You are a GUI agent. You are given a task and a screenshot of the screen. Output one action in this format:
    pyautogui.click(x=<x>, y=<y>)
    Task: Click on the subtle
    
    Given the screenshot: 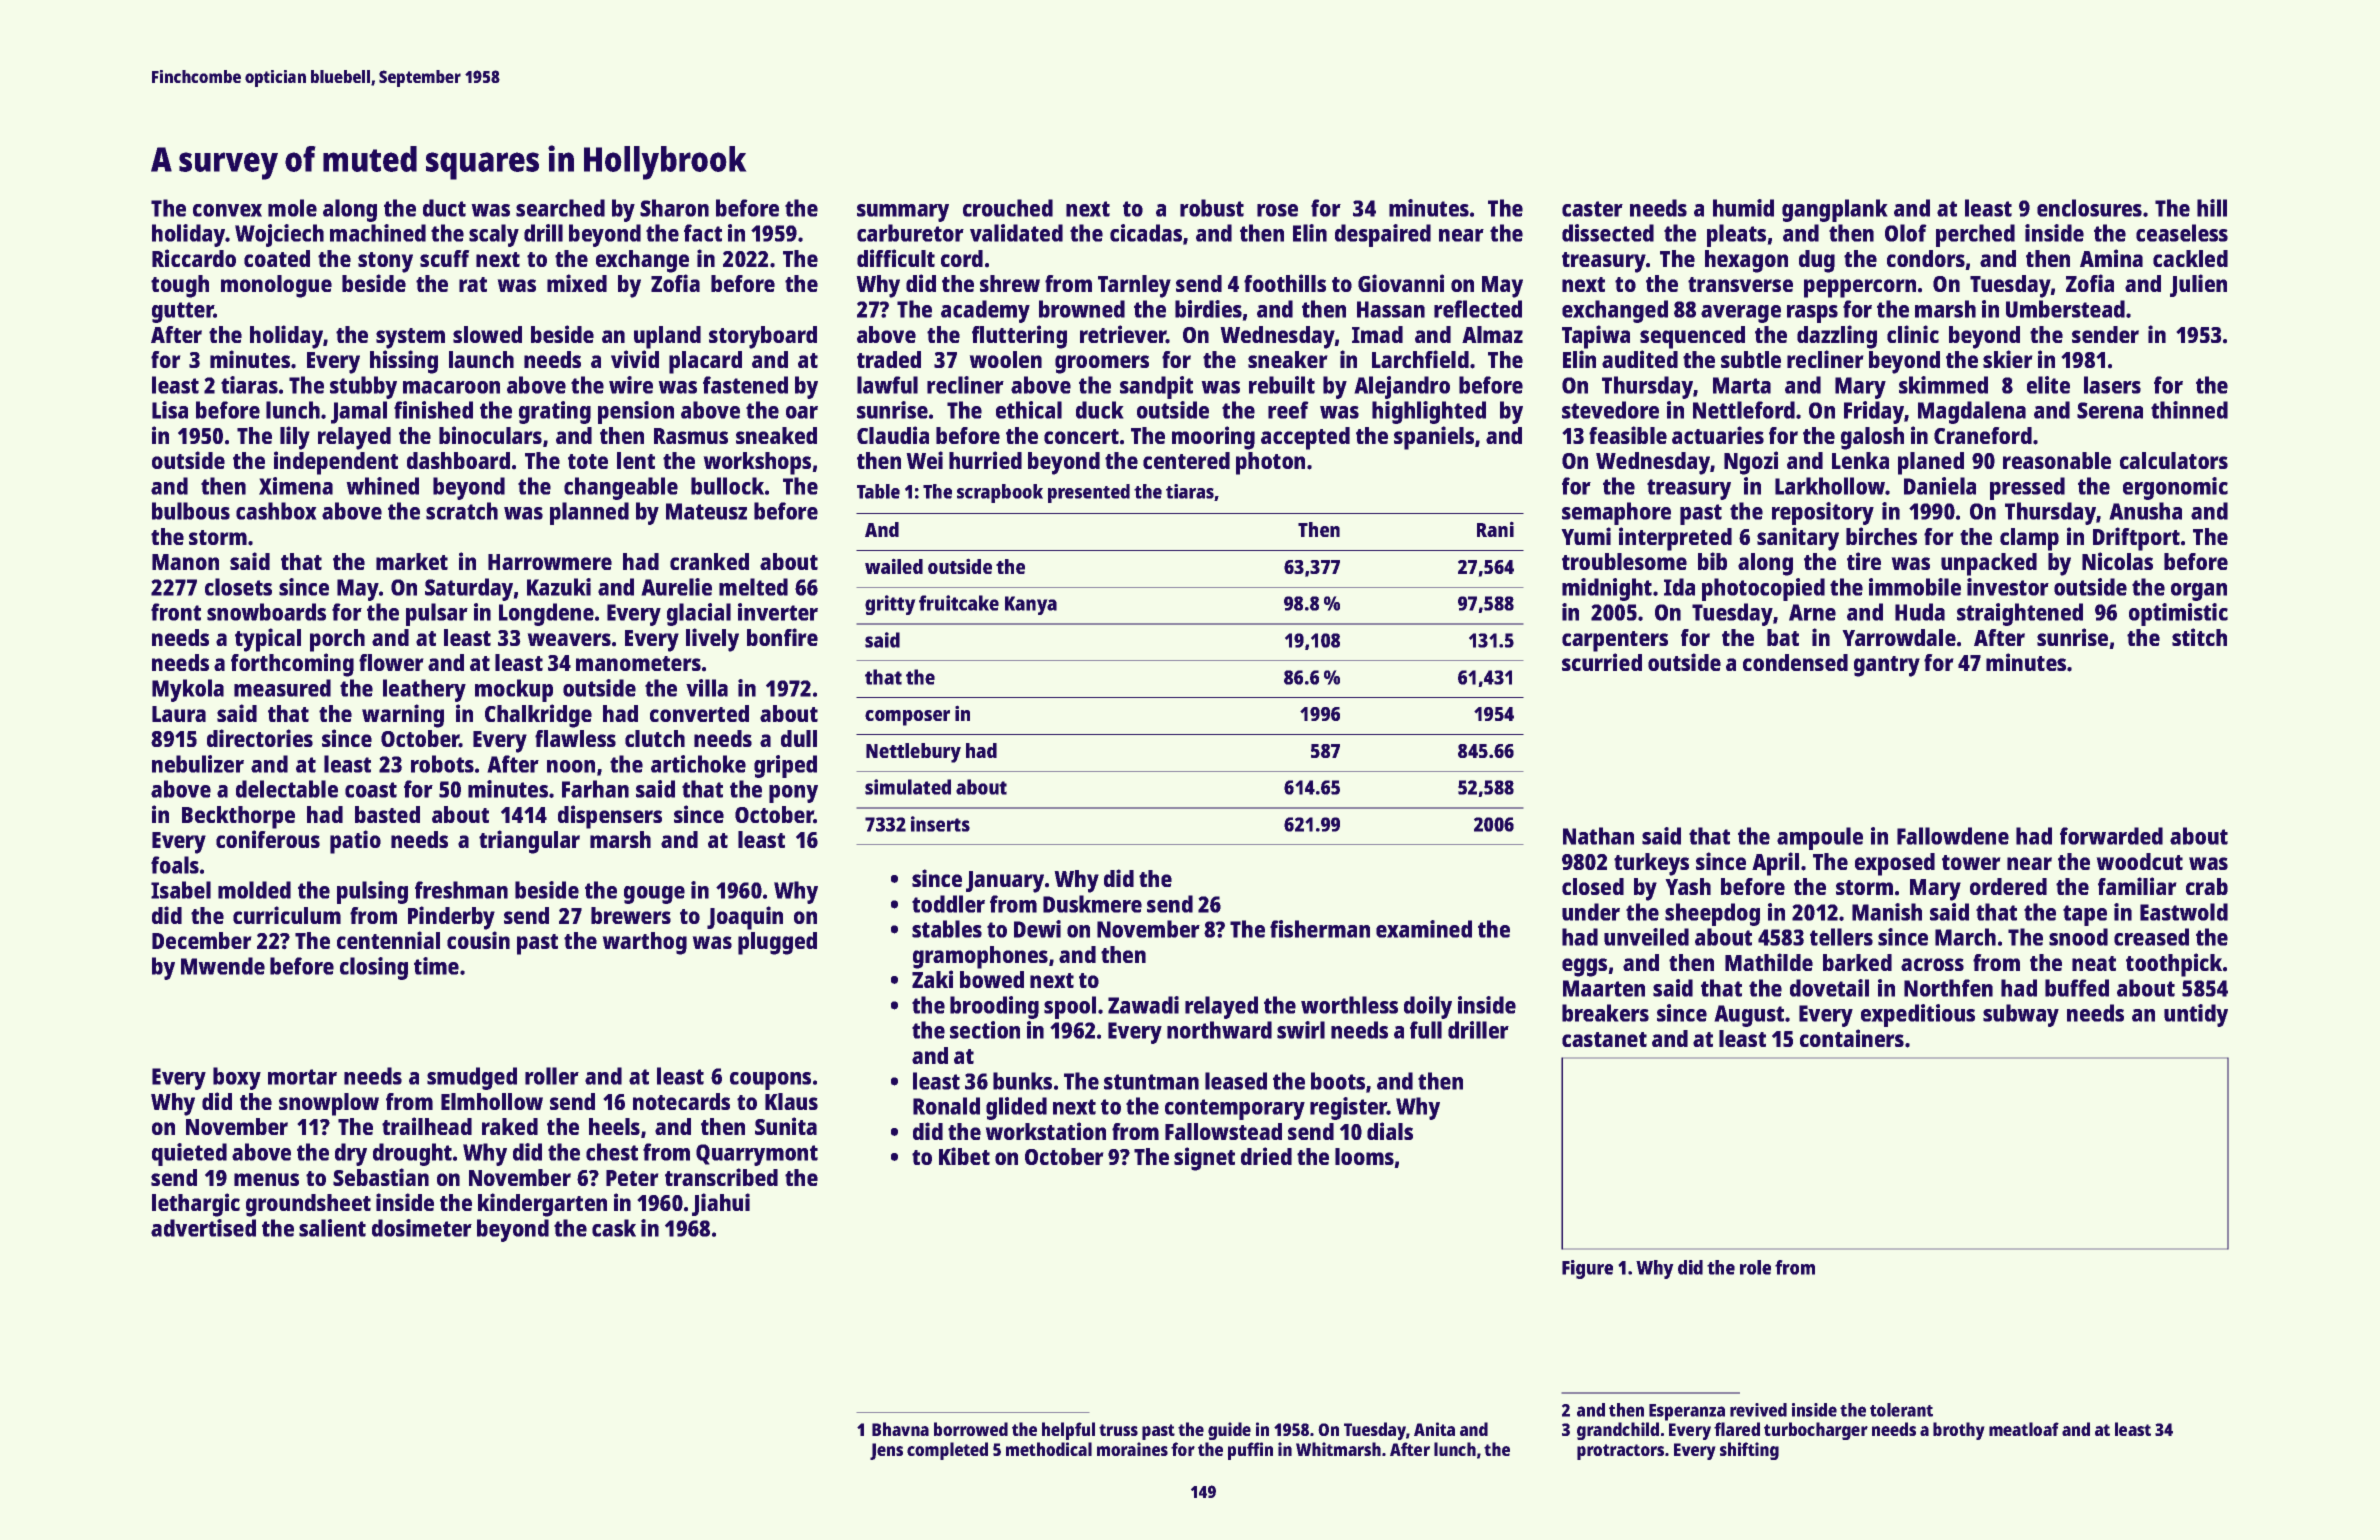 What is the action you would take?
    pyautogui.click(x=1751, y=359)
